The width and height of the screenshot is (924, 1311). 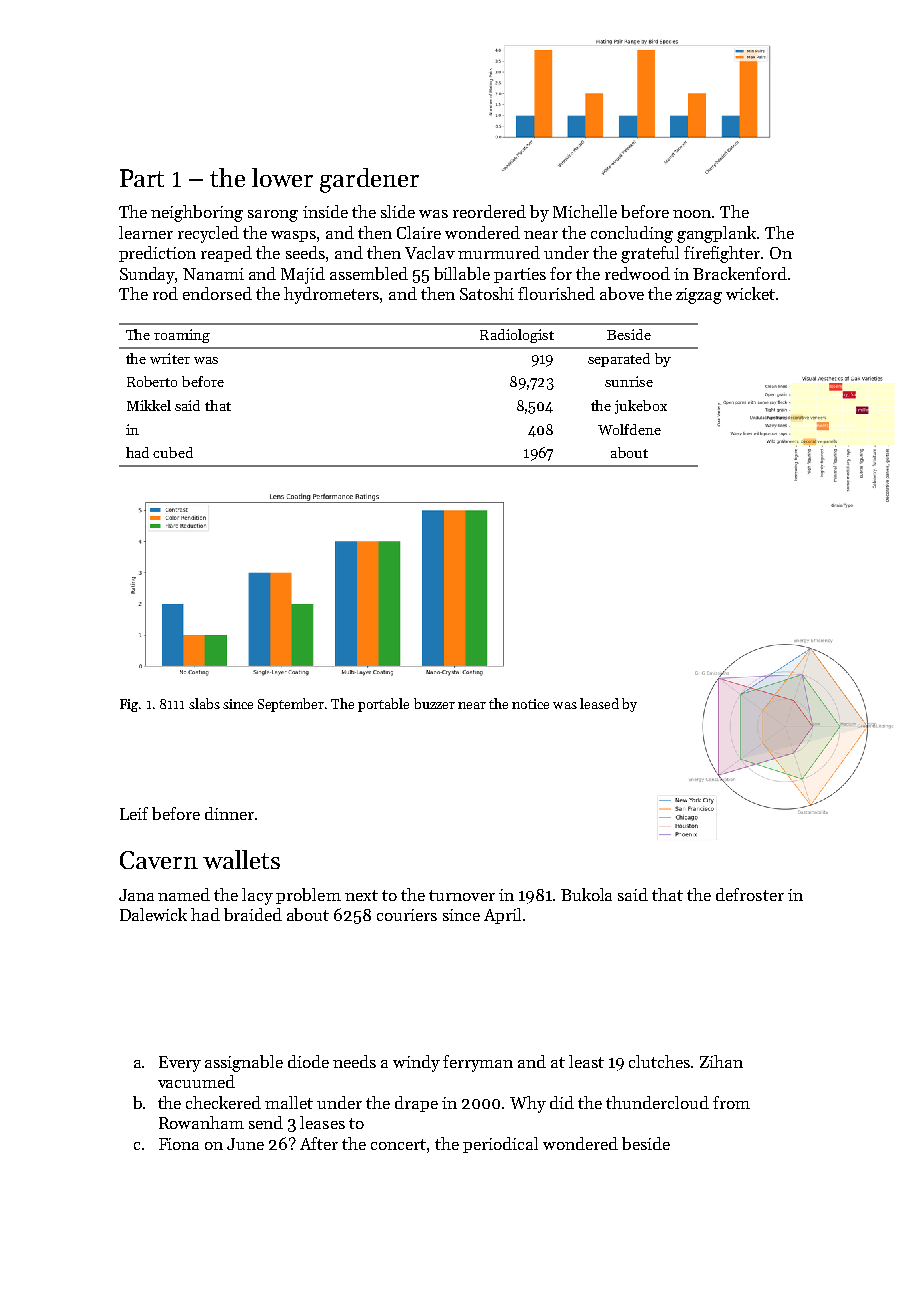 I want to click on portable, so click(x=383, y=705).
